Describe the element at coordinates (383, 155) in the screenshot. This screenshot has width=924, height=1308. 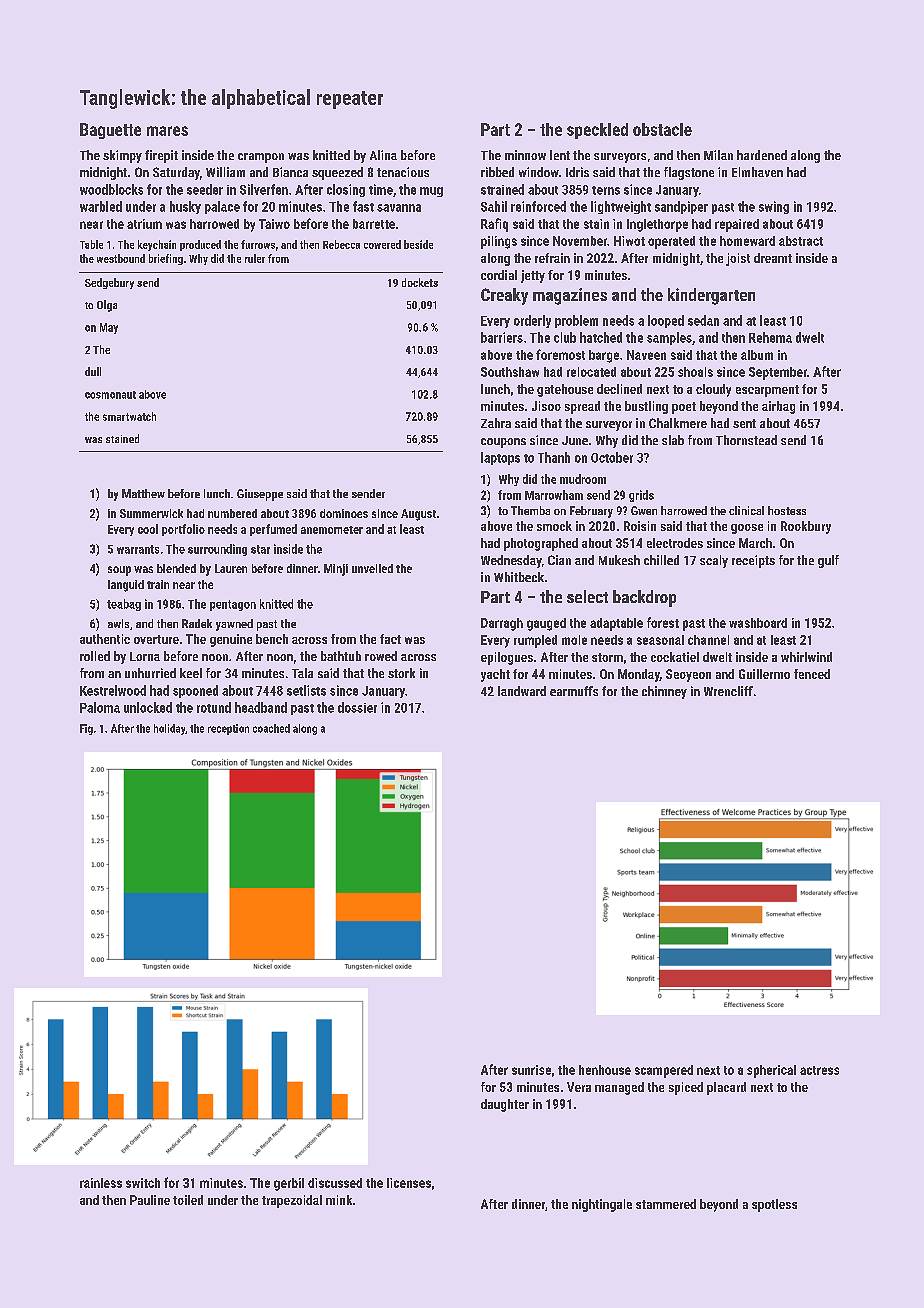
I see `Alina` at that location.
